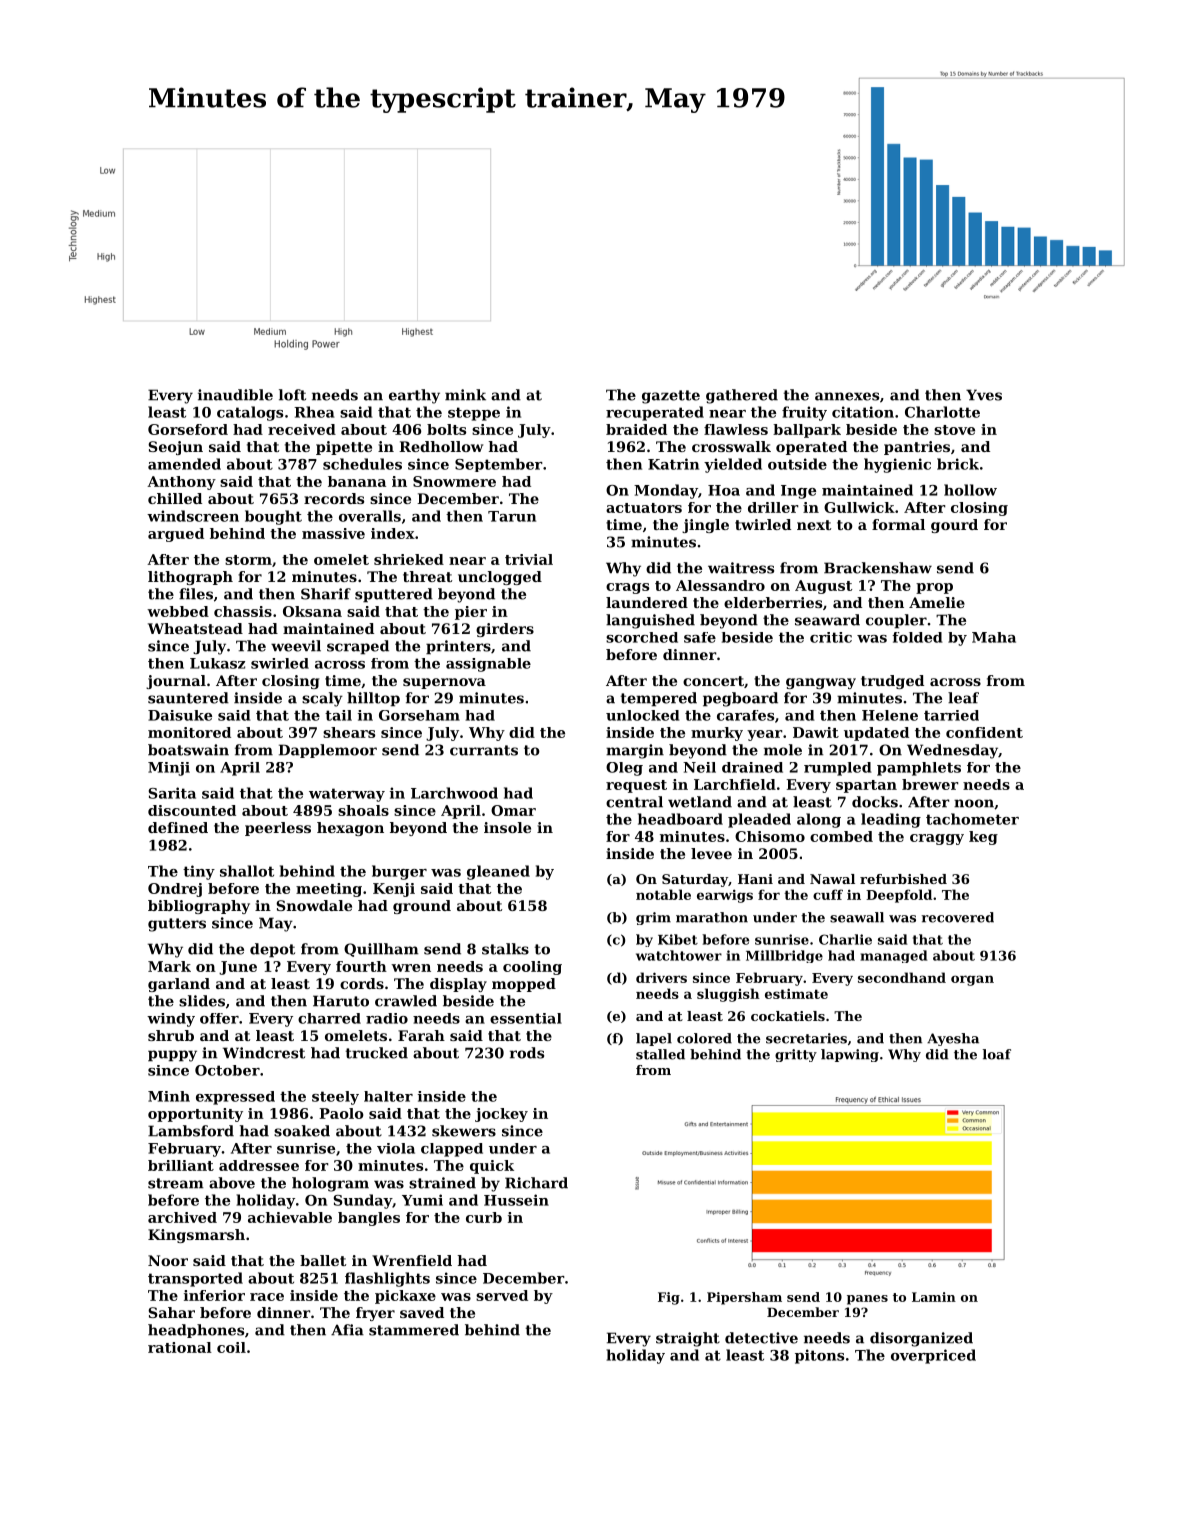 The height and width of the document is (1524, 1177). I want to click on storm, so click(248, 560).
